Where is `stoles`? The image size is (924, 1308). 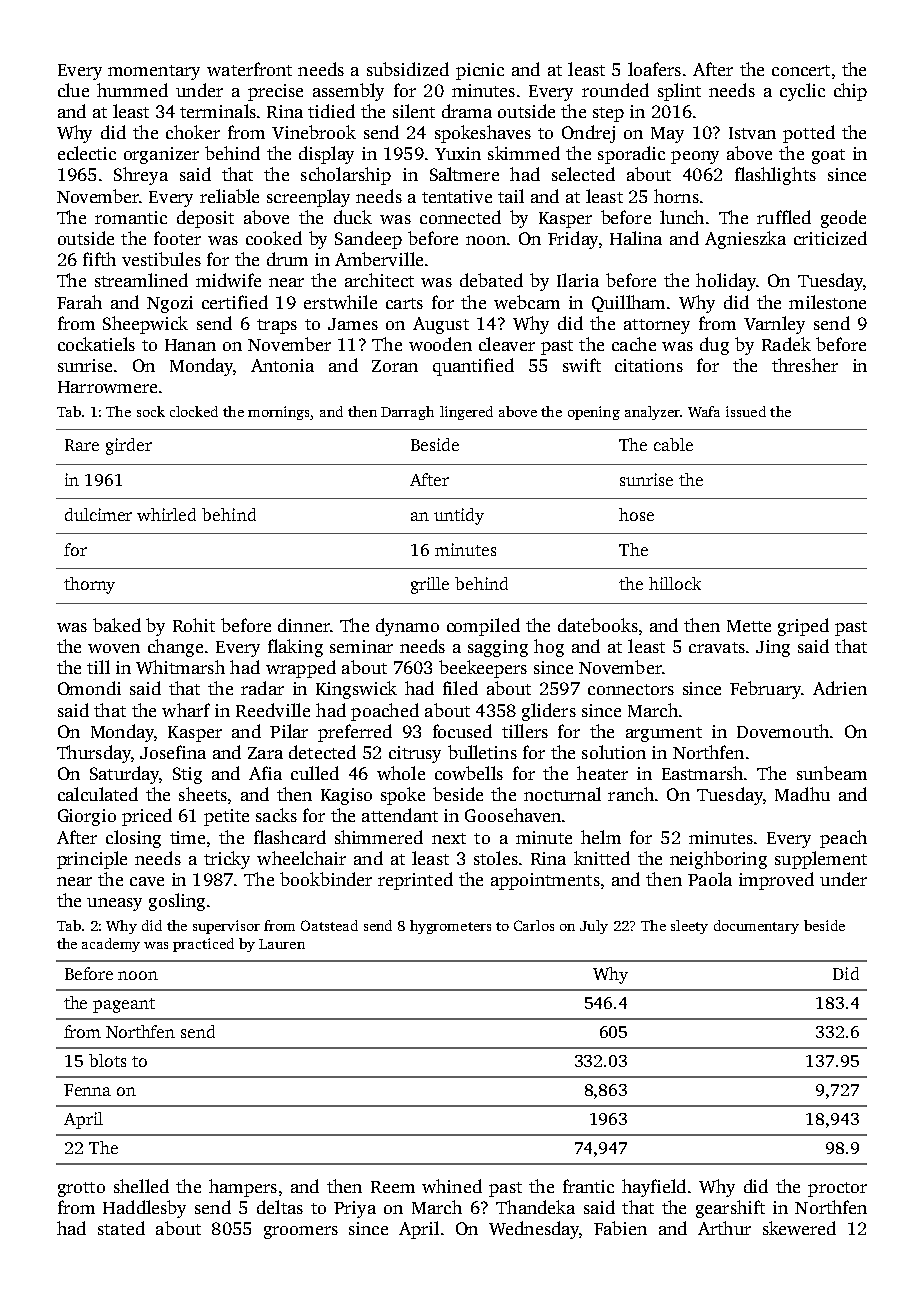
stoles is located at coordinates (496, 858).
